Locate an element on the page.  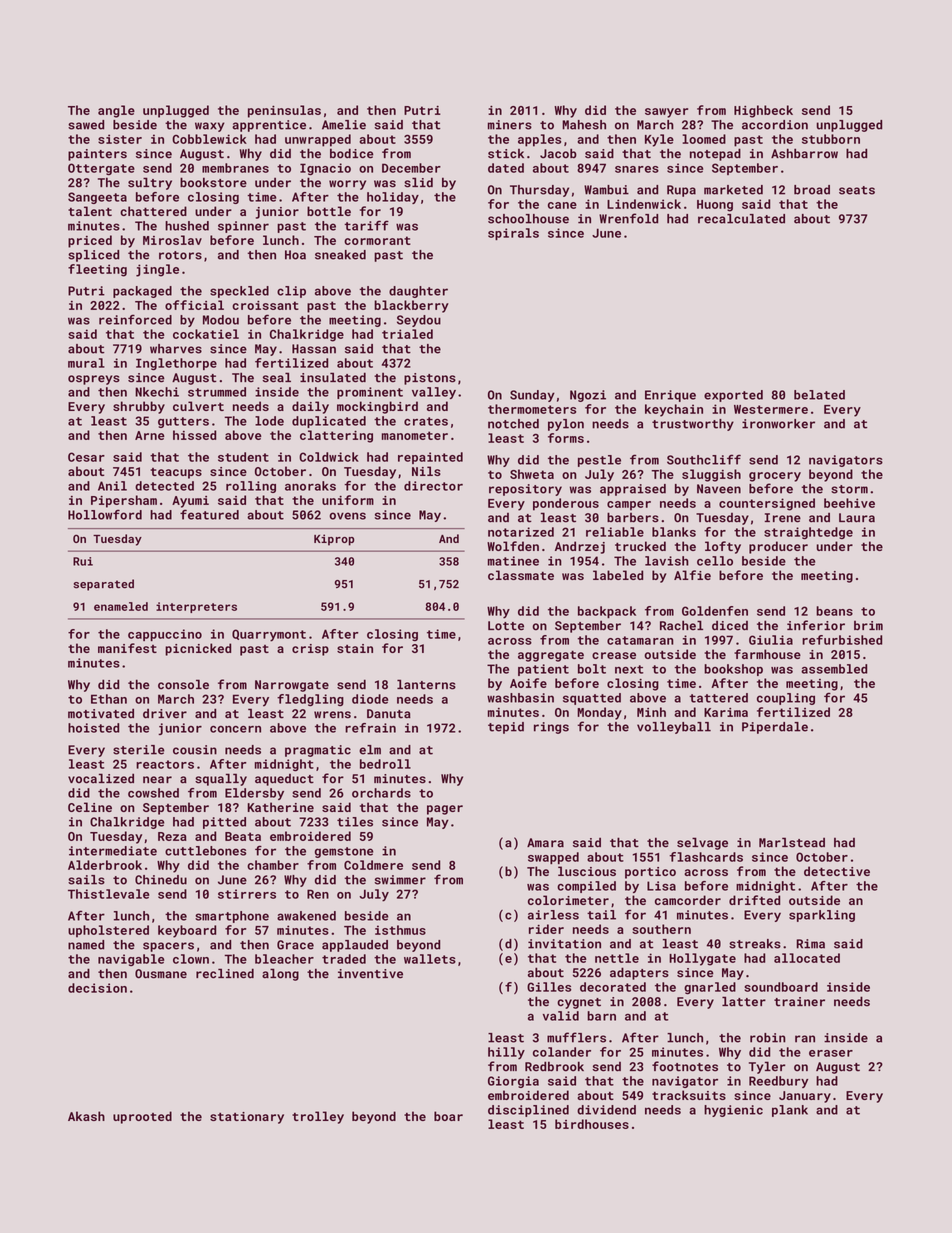
beans is located at coordinates (834, 611).
